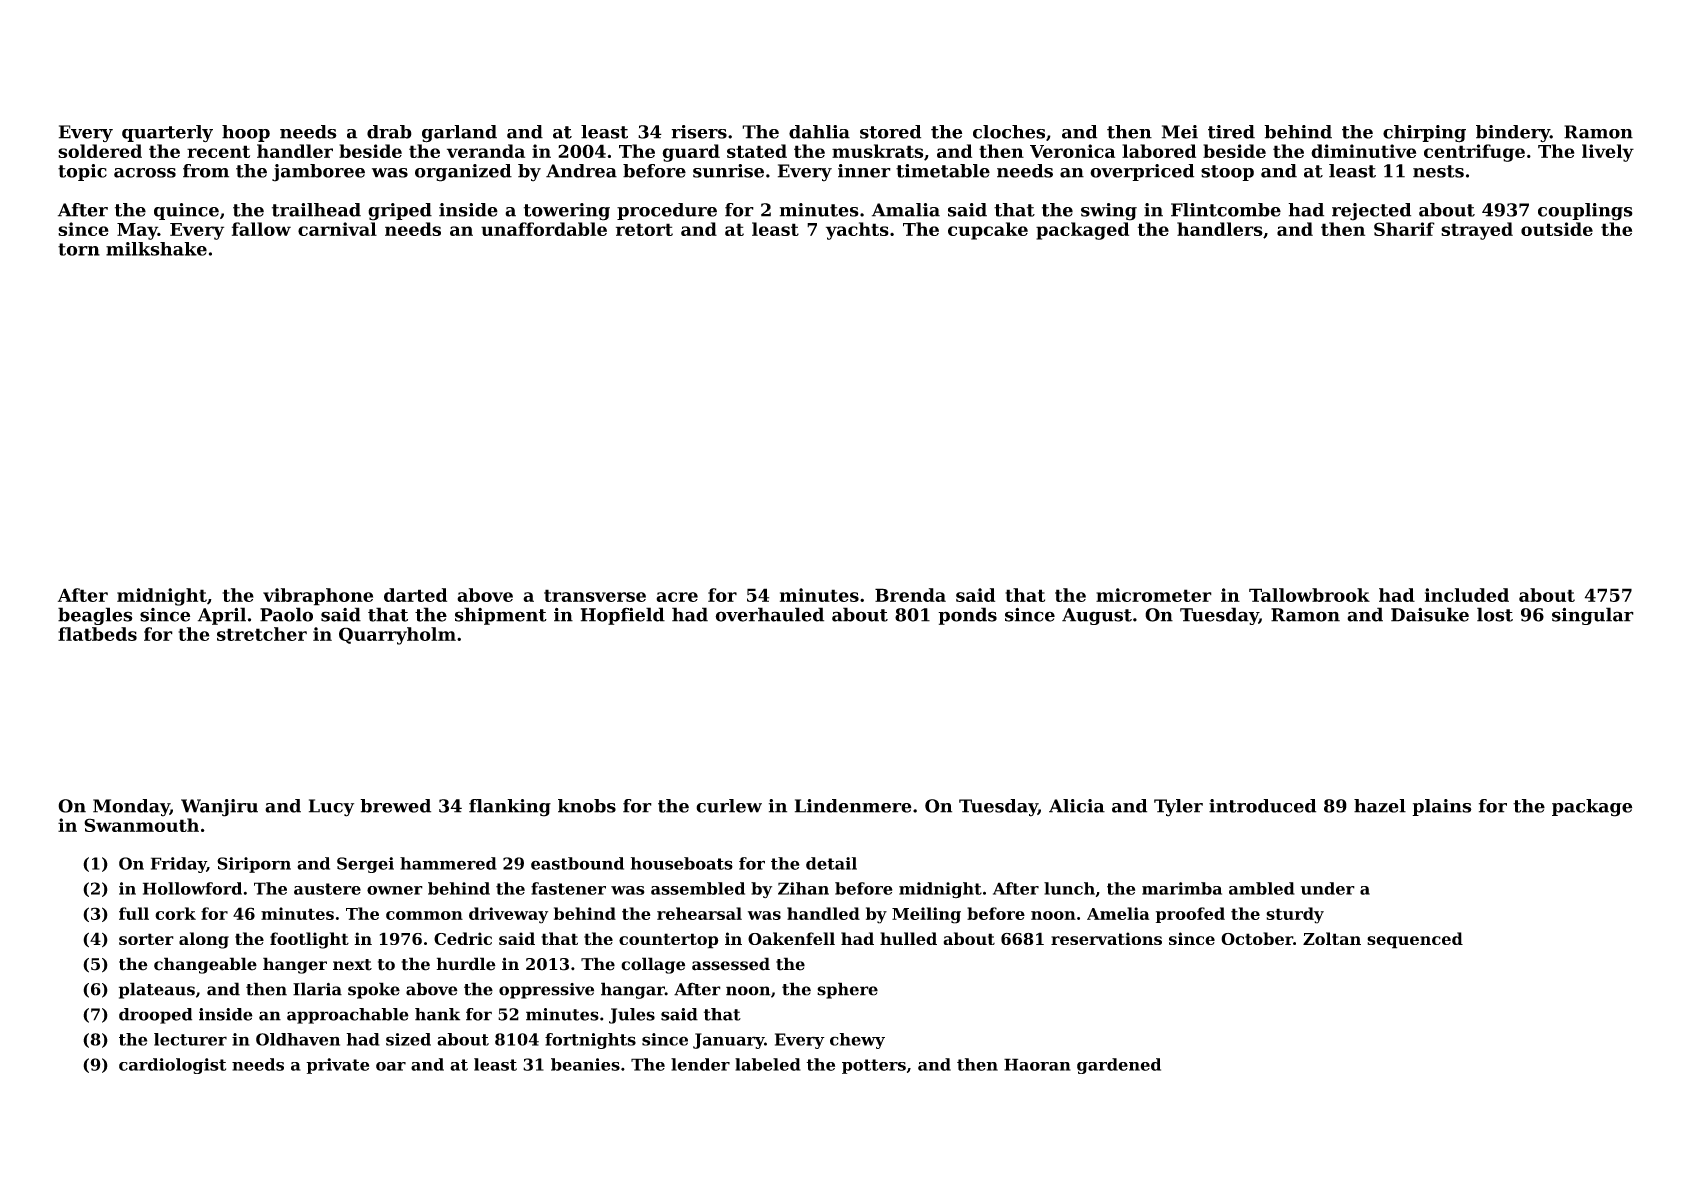 The height and width of the screenshot is (1196, 1691). Describe the element at coordinates (967, 616) in the screenshot. I see `ponds` at that location.
